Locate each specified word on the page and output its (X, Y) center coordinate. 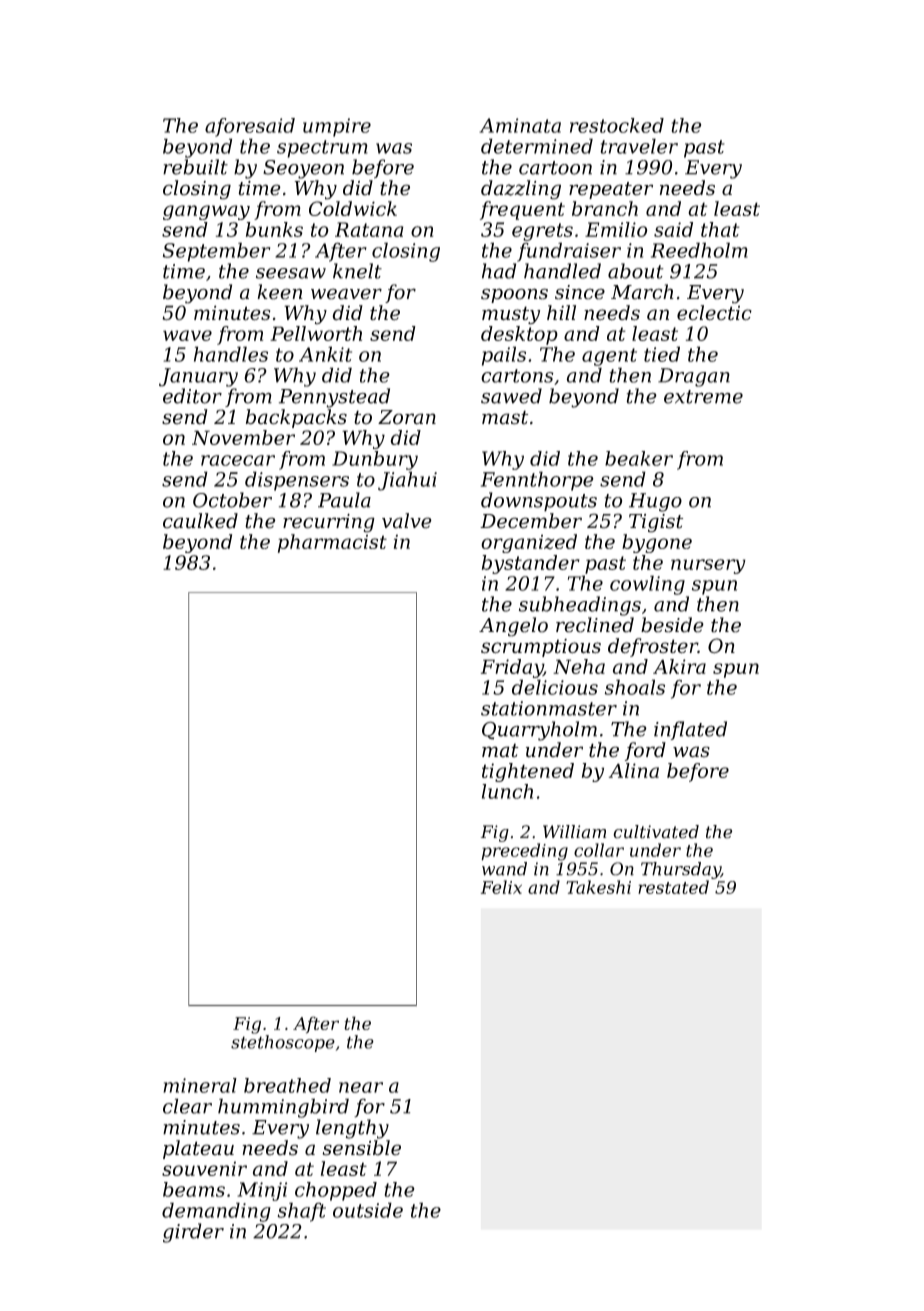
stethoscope (283, 1043)
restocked (617, 125)
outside (368, 1210)
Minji (262, 1191)
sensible (361, 1148)
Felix (501, 887)
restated (673, 887)
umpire (337, 127)
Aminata (520, 125)
